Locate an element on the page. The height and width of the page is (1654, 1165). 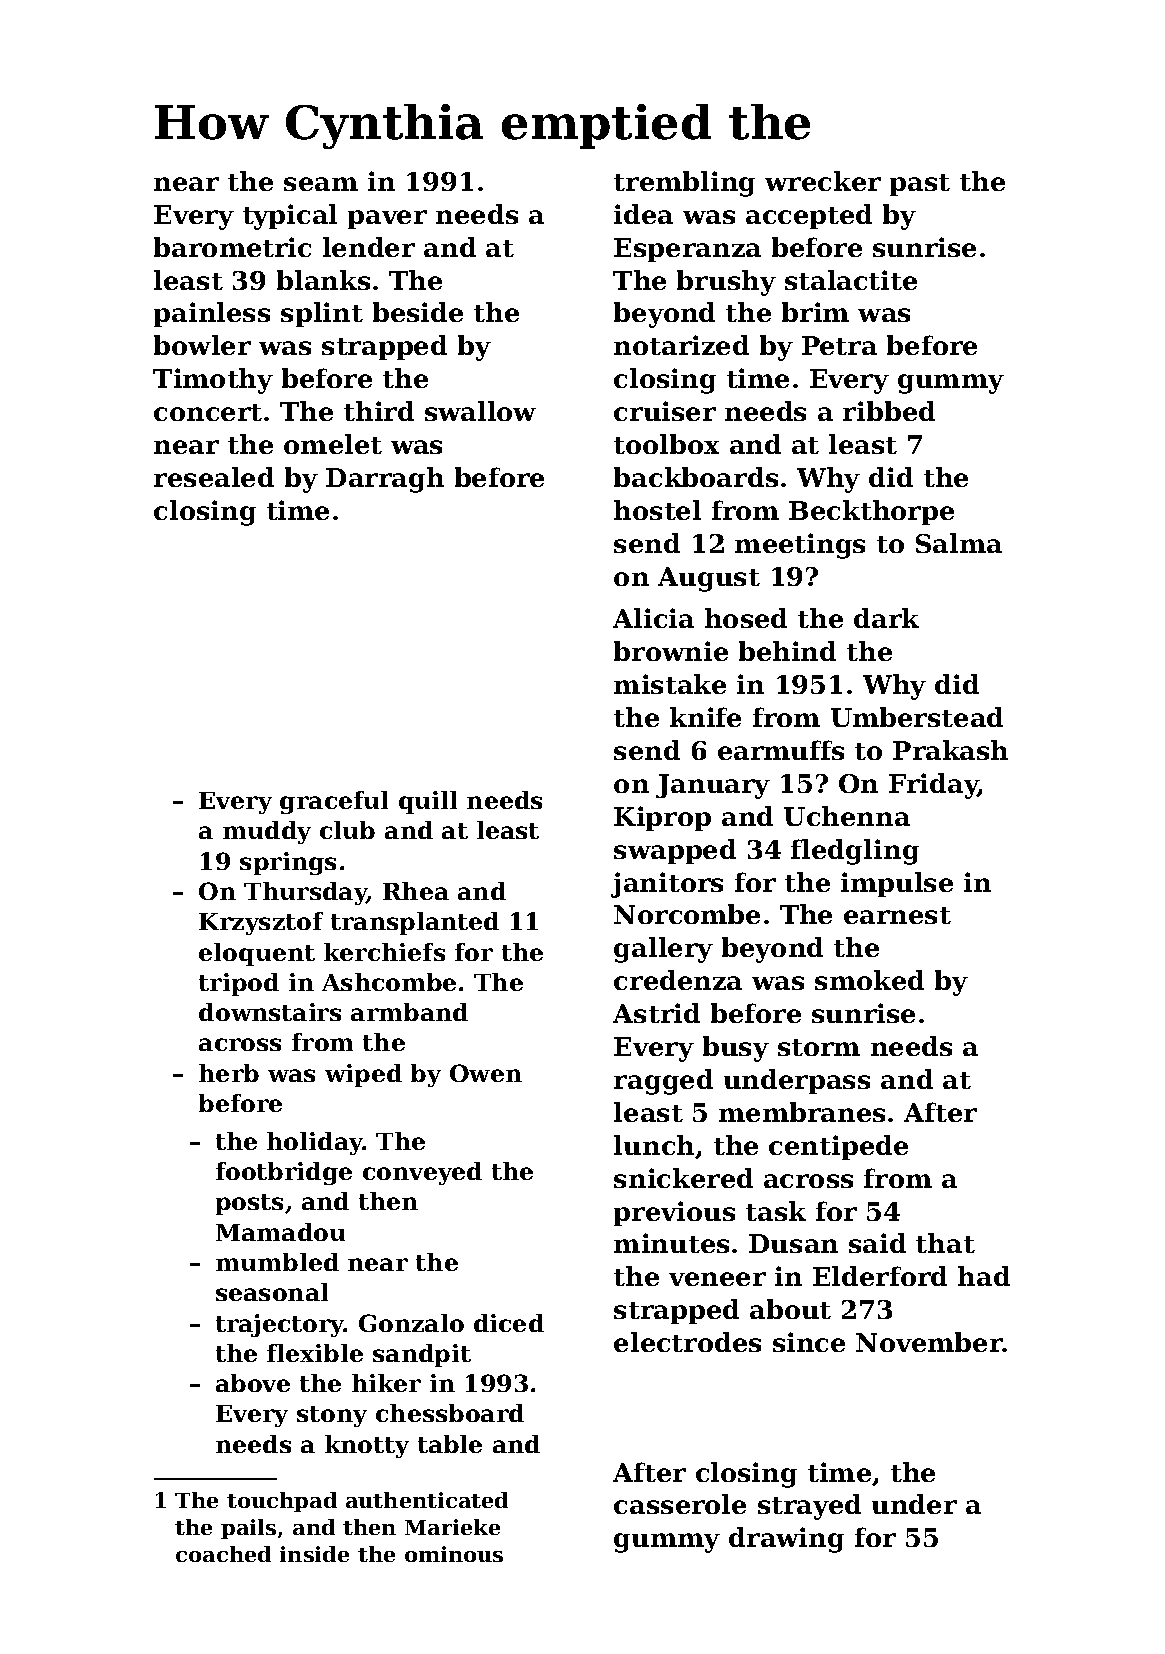
seam is located at coordinates (321, 184).
